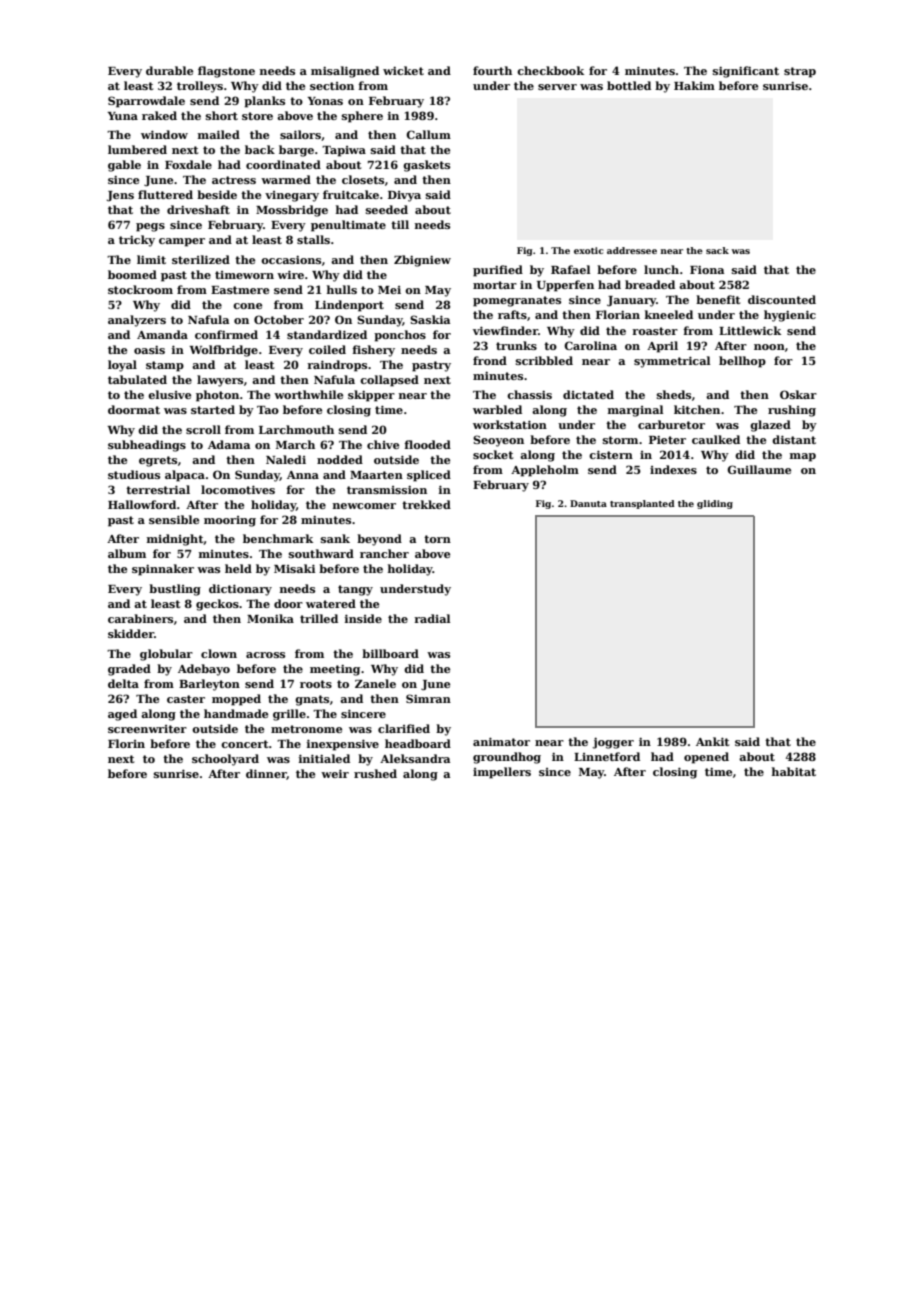  Describe the element at coordinates (238, 489) in the document. I see `locomotives` at that location.
